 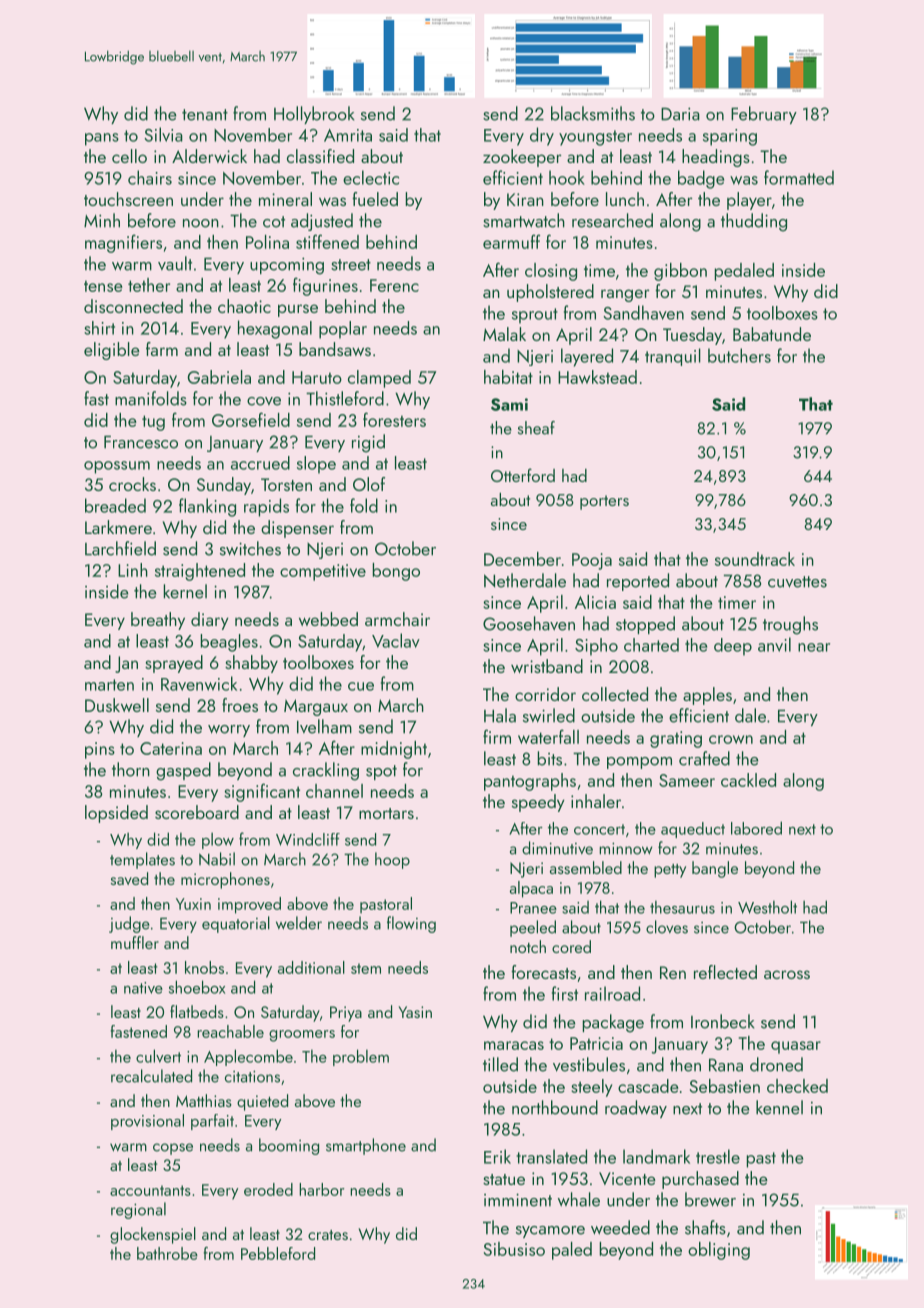 What do you see at coordinates (756, 828) in the screenshot?
I see `labored` at bounding box center [756, 828].
